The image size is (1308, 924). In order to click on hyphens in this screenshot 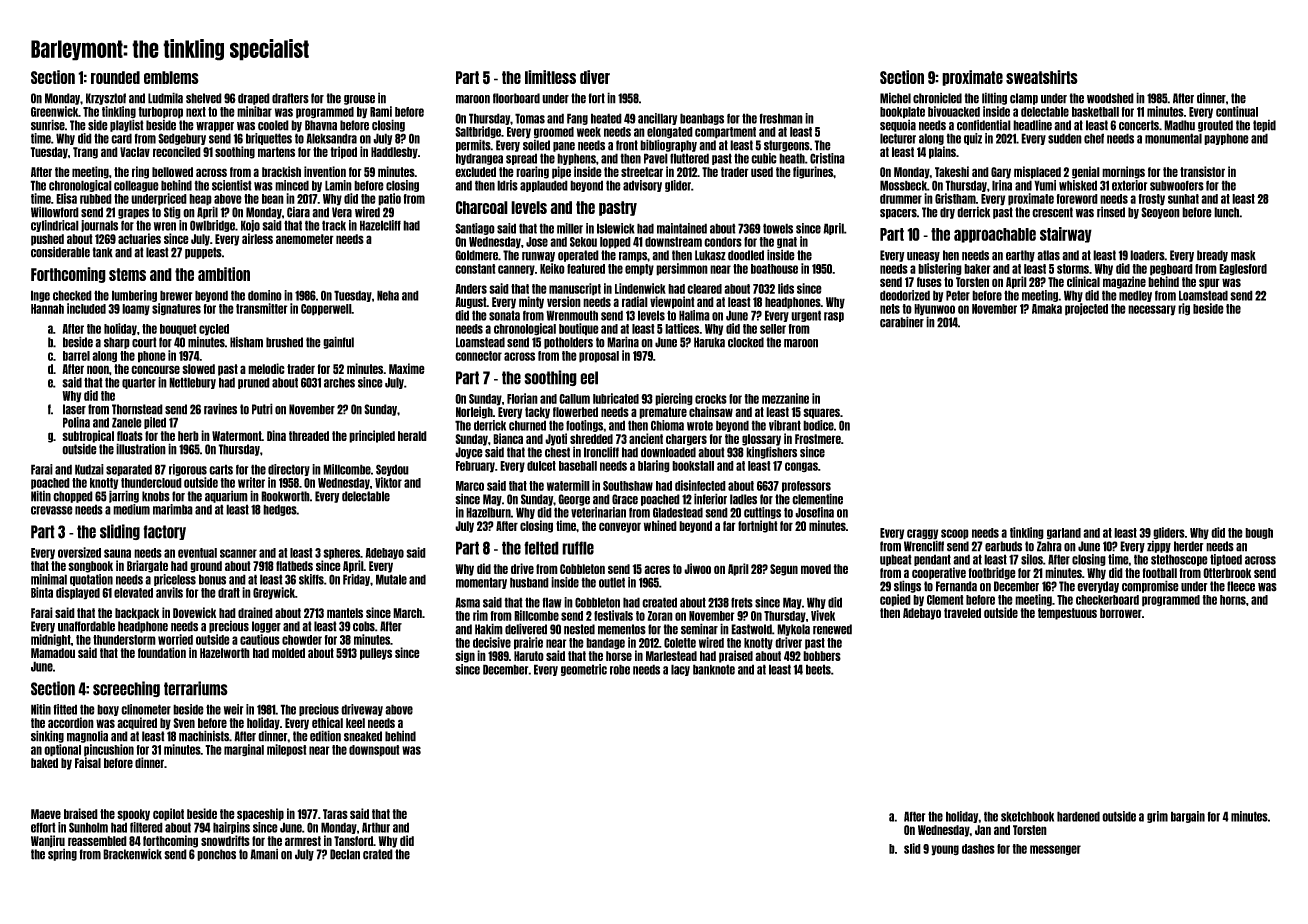, I will do `click(576, 159)`.
